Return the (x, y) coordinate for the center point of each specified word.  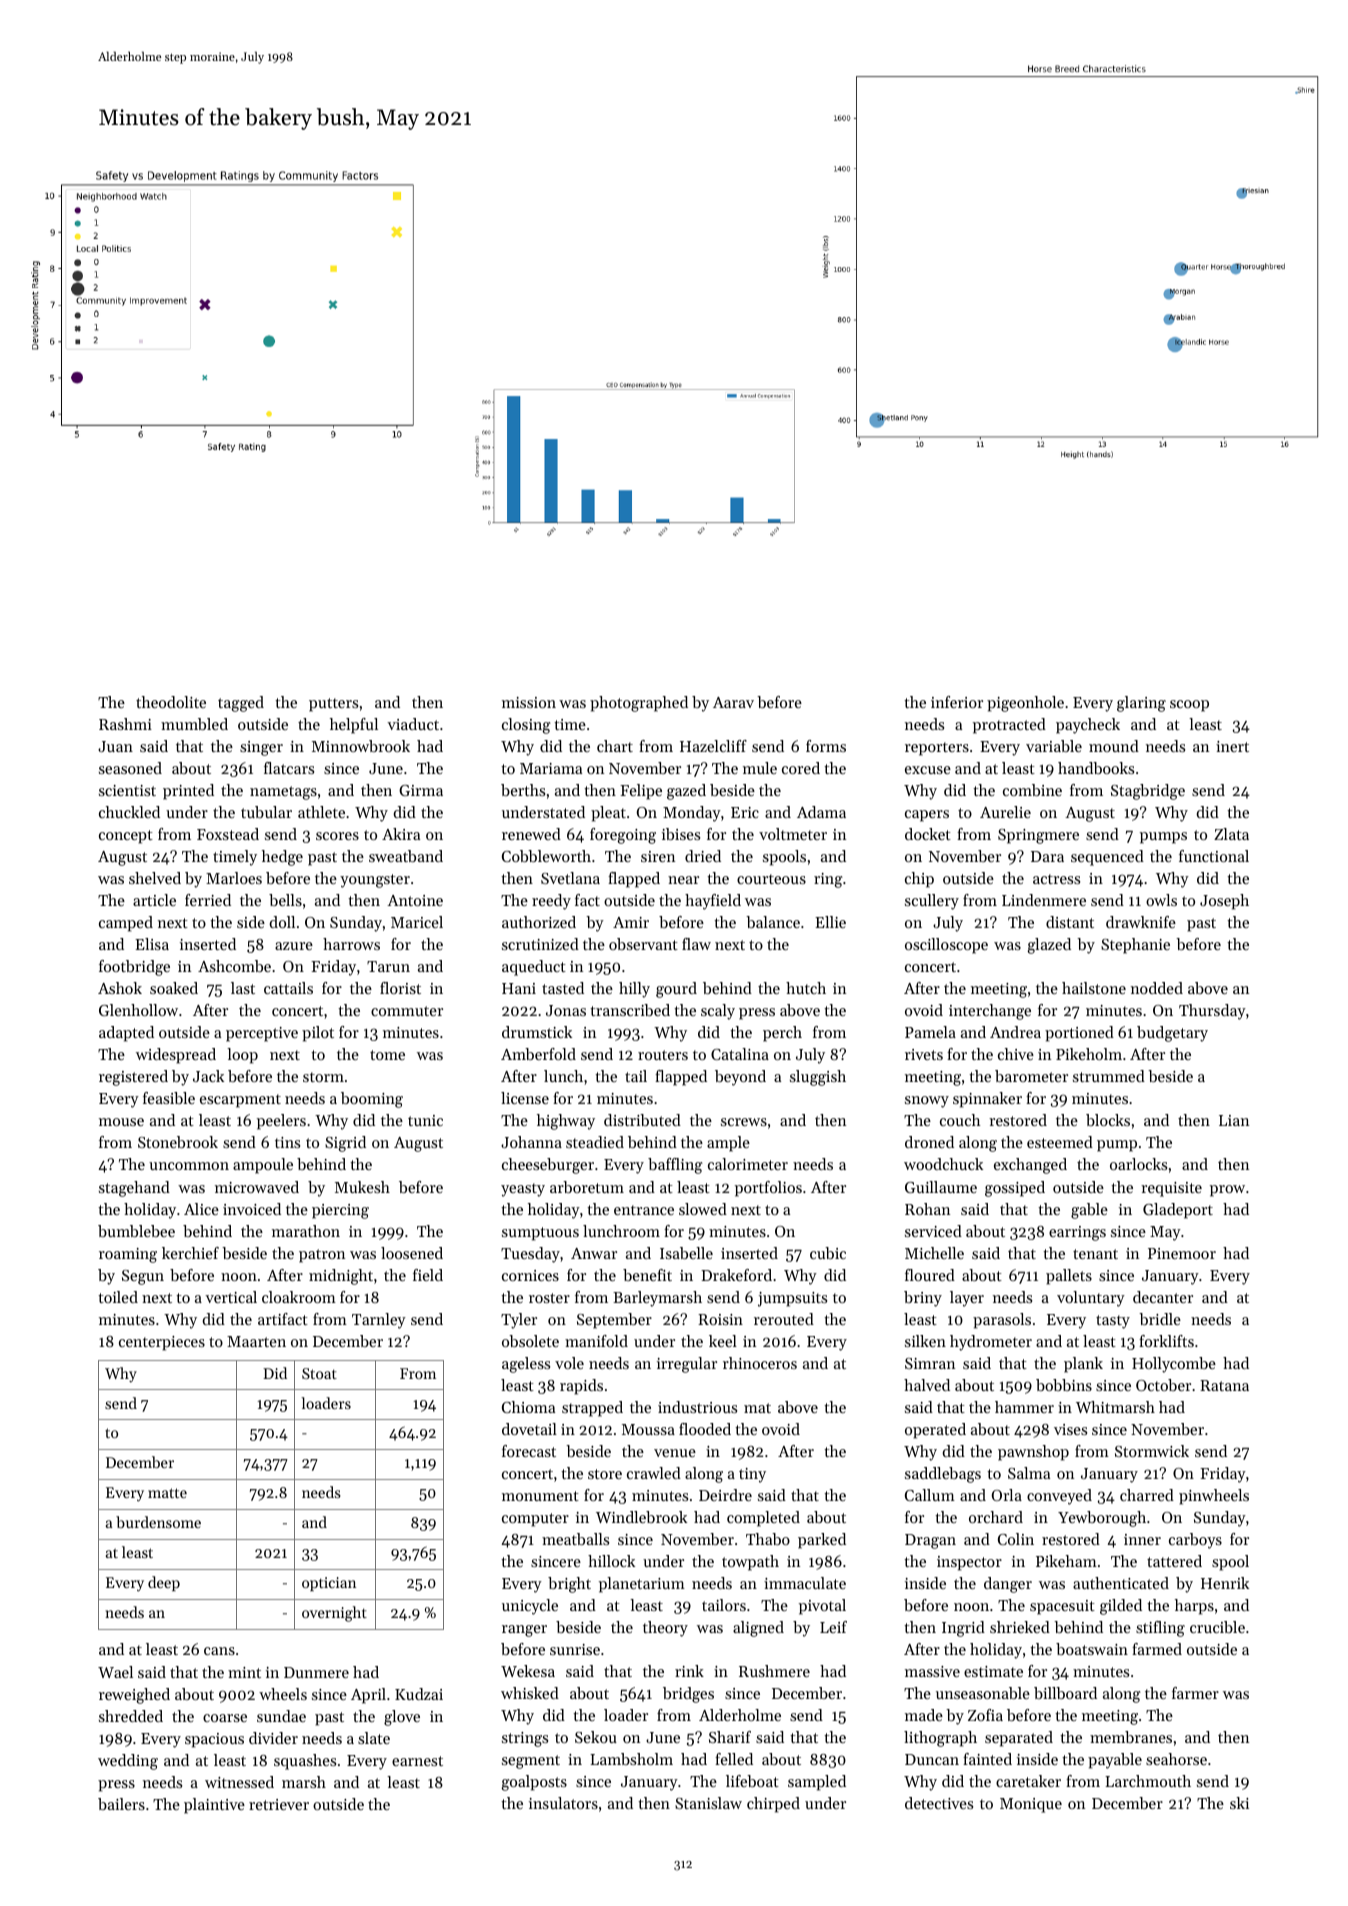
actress (1056, 879)
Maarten (256, 1341)
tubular (266, 812)
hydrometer (991, 1343)
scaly (718, 1012)
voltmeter (793, 834)
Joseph (1224, 902)
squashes (305, 1762)
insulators (563, 1803)
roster (549, 1298)
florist (400, 988)
